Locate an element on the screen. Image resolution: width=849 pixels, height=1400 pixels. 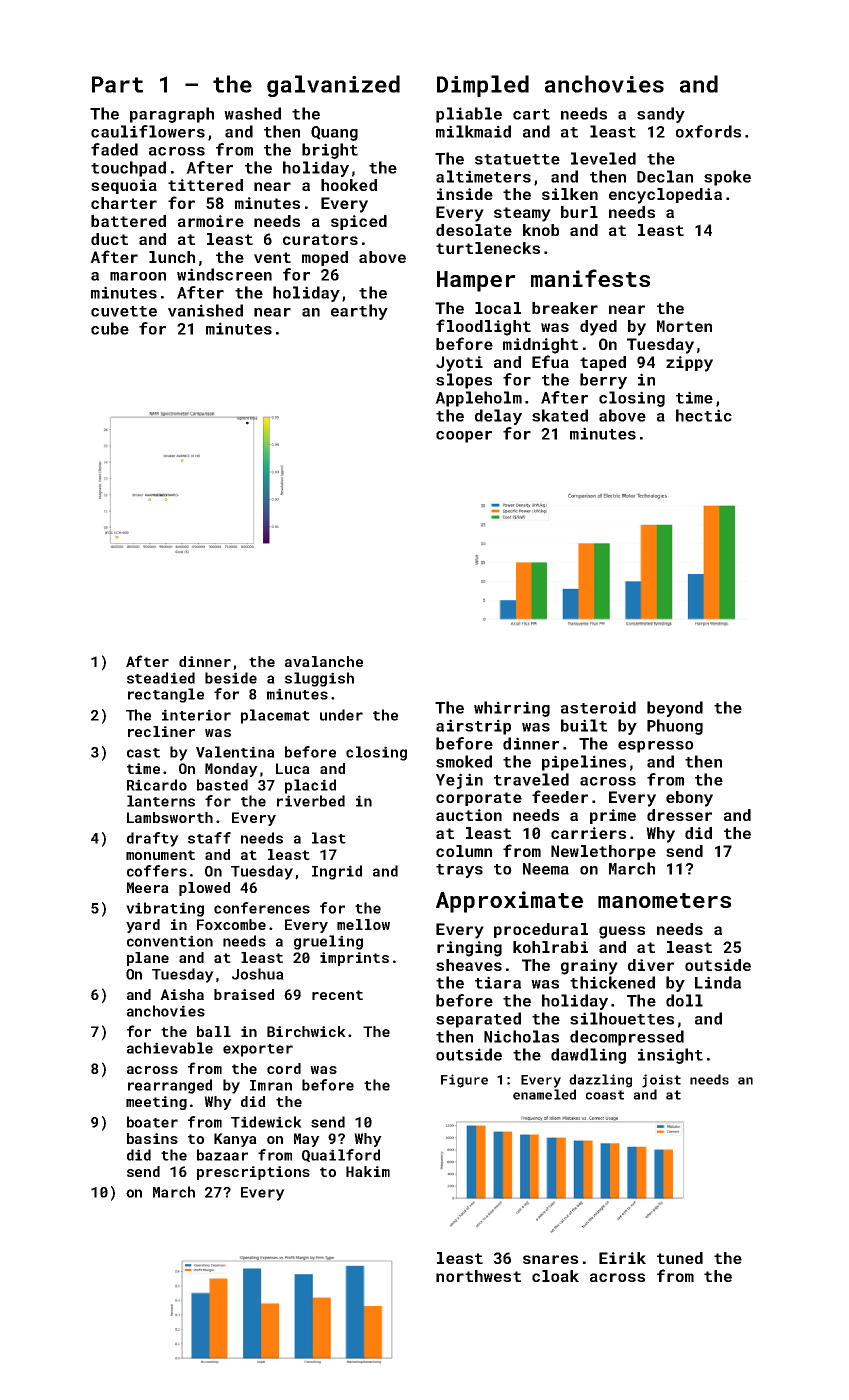
Dimpled is located at coordinates (483, 86).
